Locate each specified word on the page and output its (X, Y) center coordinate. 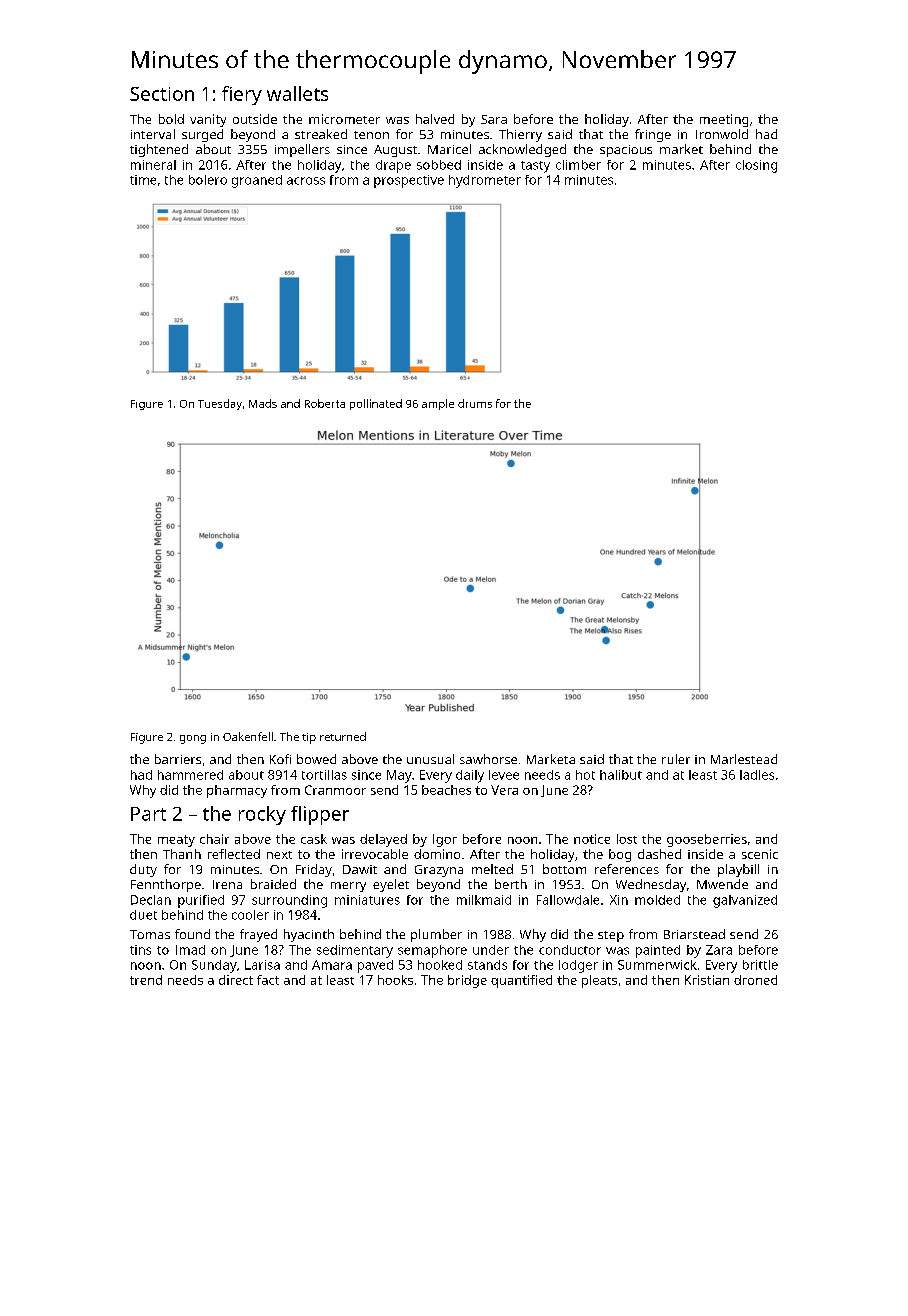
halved (435, 119)
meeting (724, 120)
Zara (719, 950)
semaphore (432, 951)
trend (146, 980)
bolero (208, 180)
